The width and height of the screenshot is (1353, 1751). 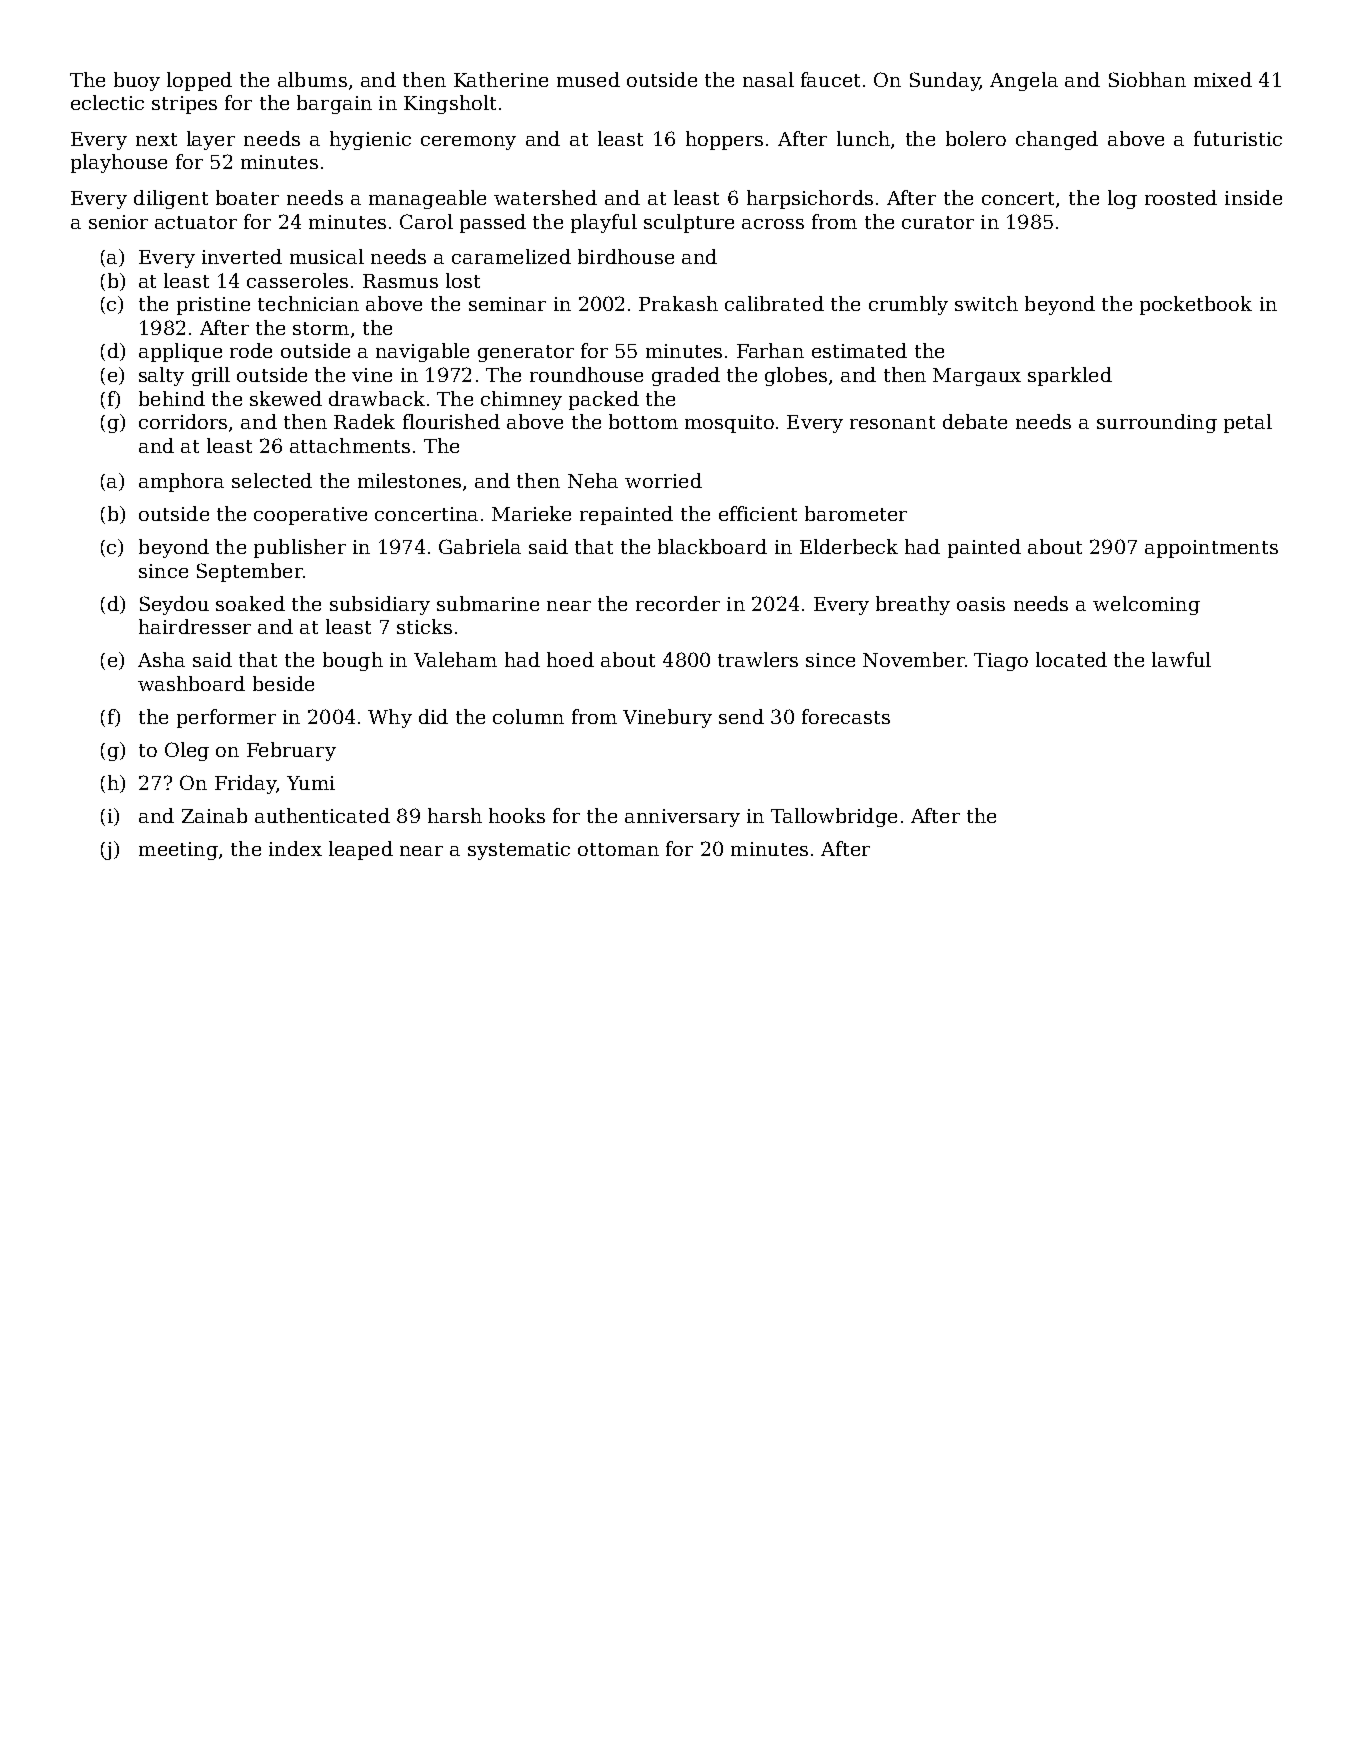 What do you see at coordinates (226, 718) in the screenshot?
I see `performer` at bounding box center [226, 718].
